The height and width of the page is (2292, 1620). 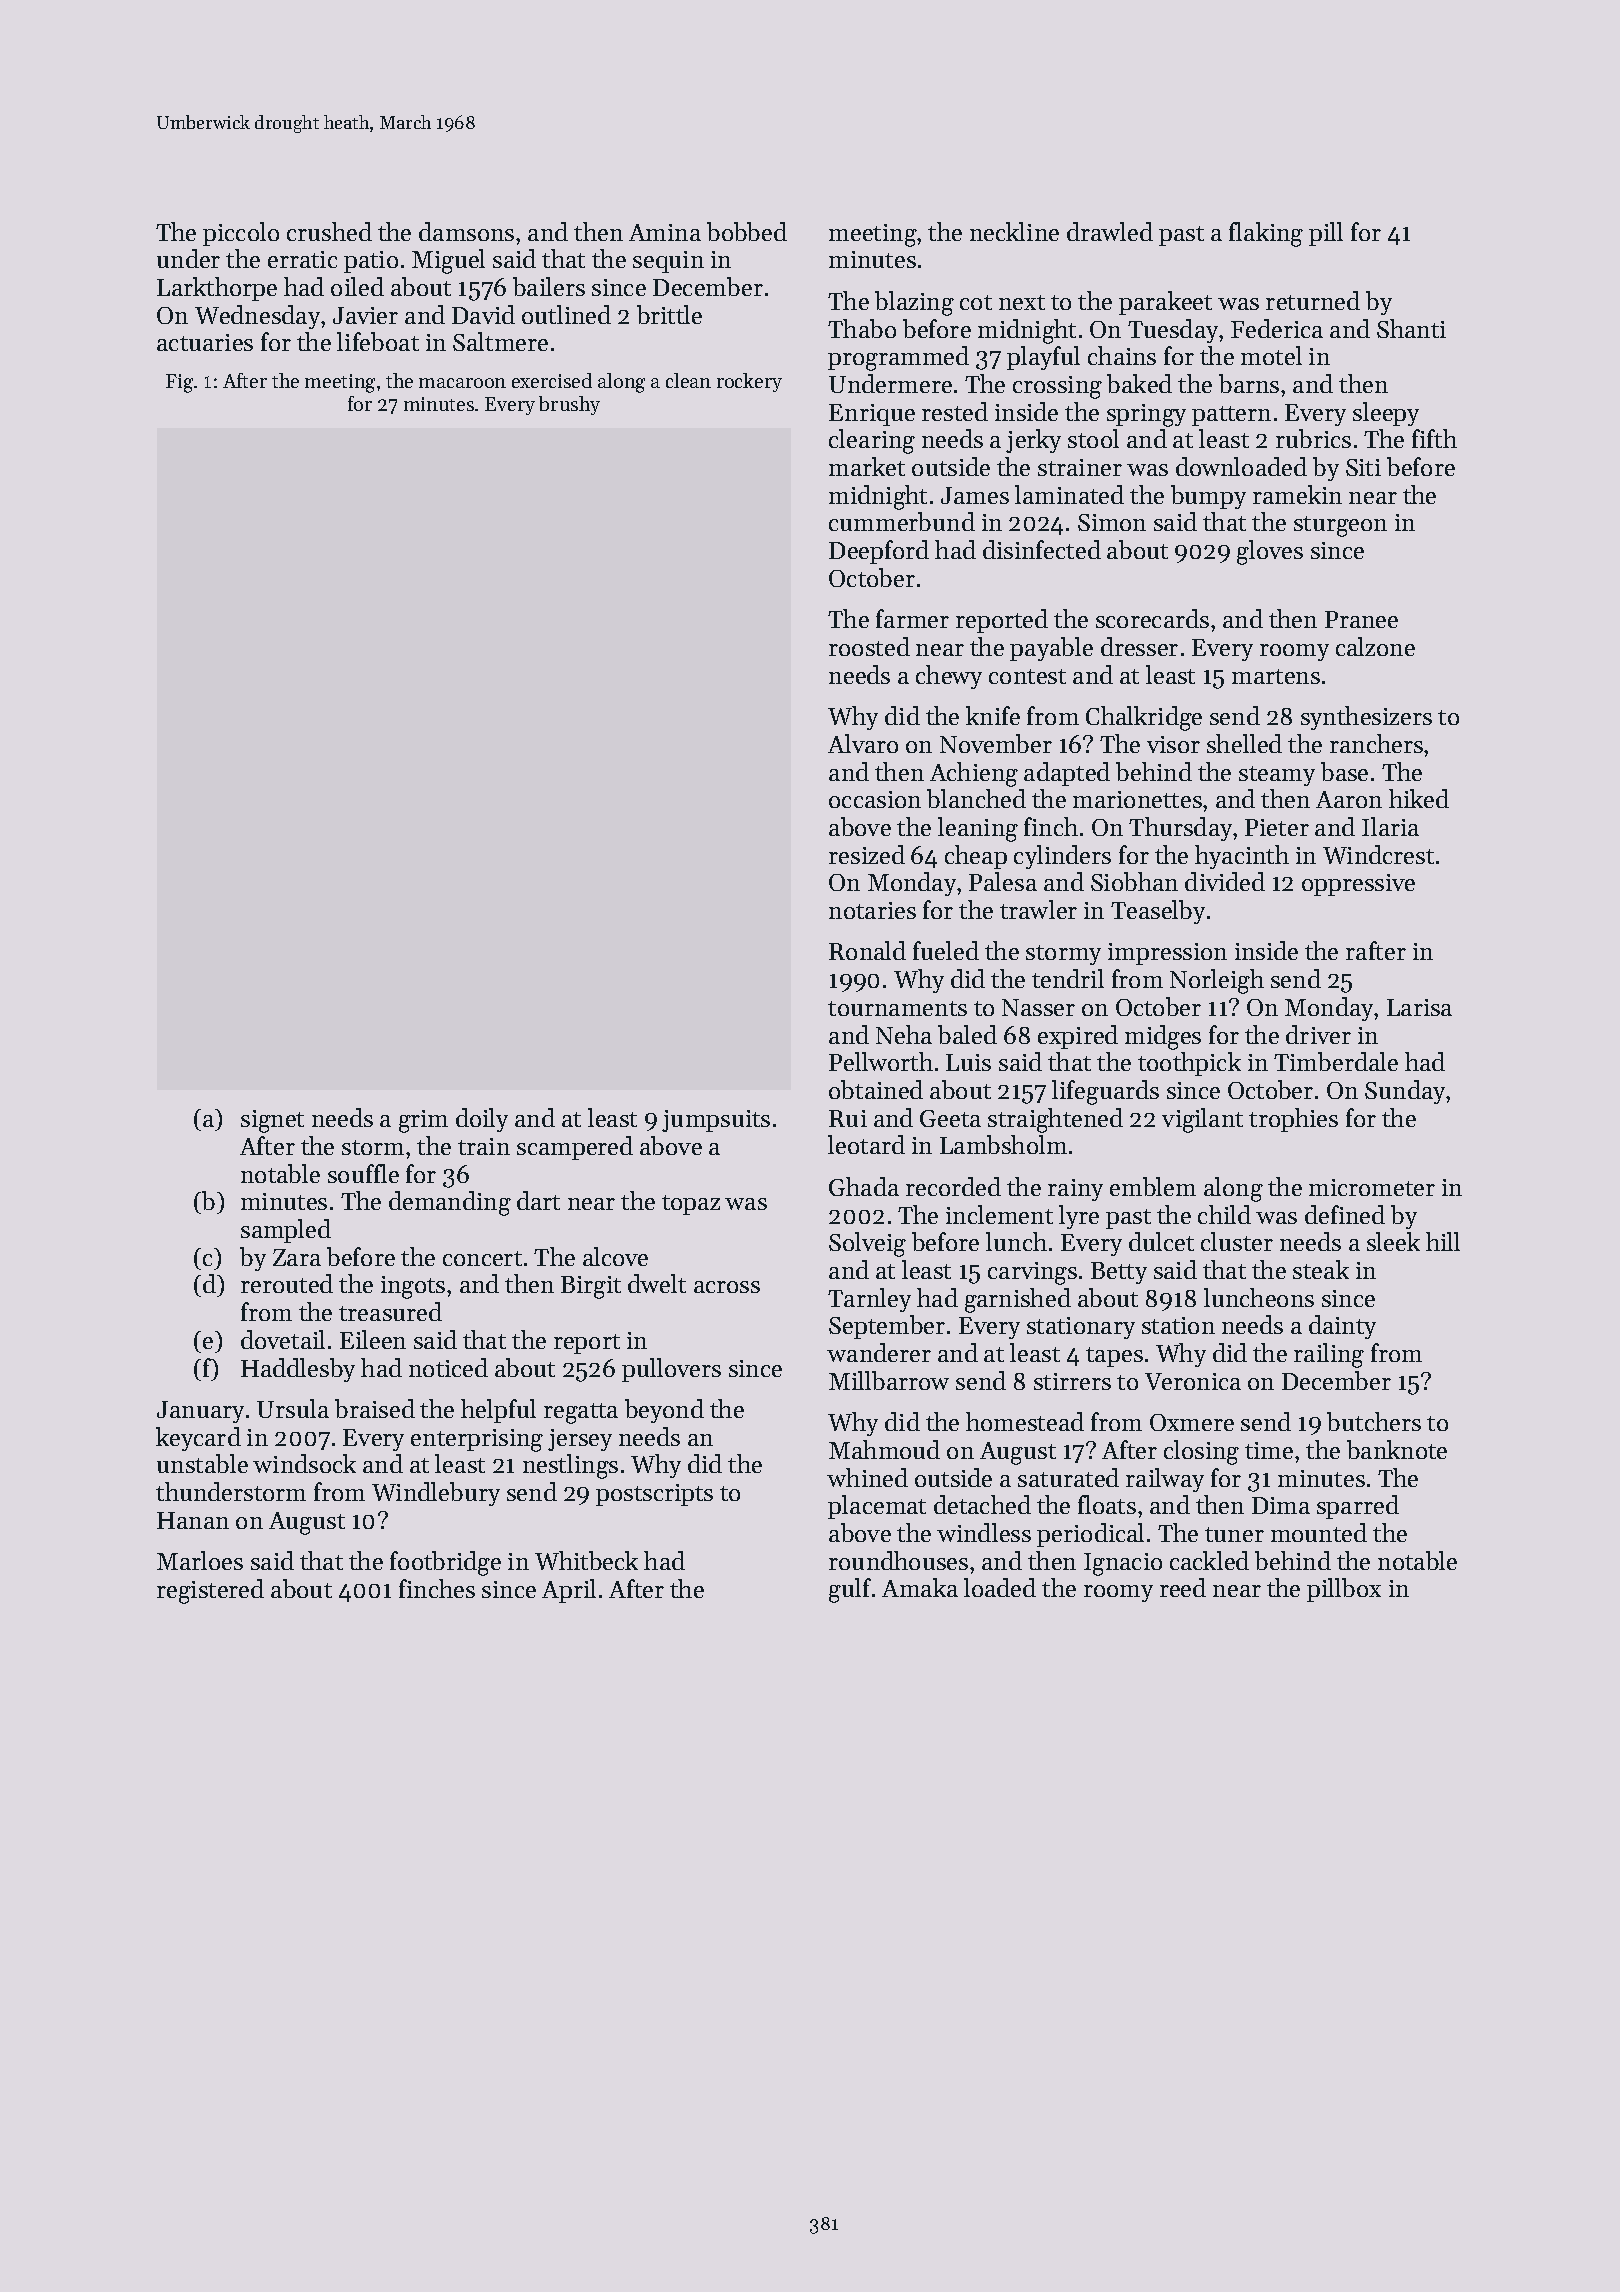 I want to click on registered, so click(x=210, y=1591).
